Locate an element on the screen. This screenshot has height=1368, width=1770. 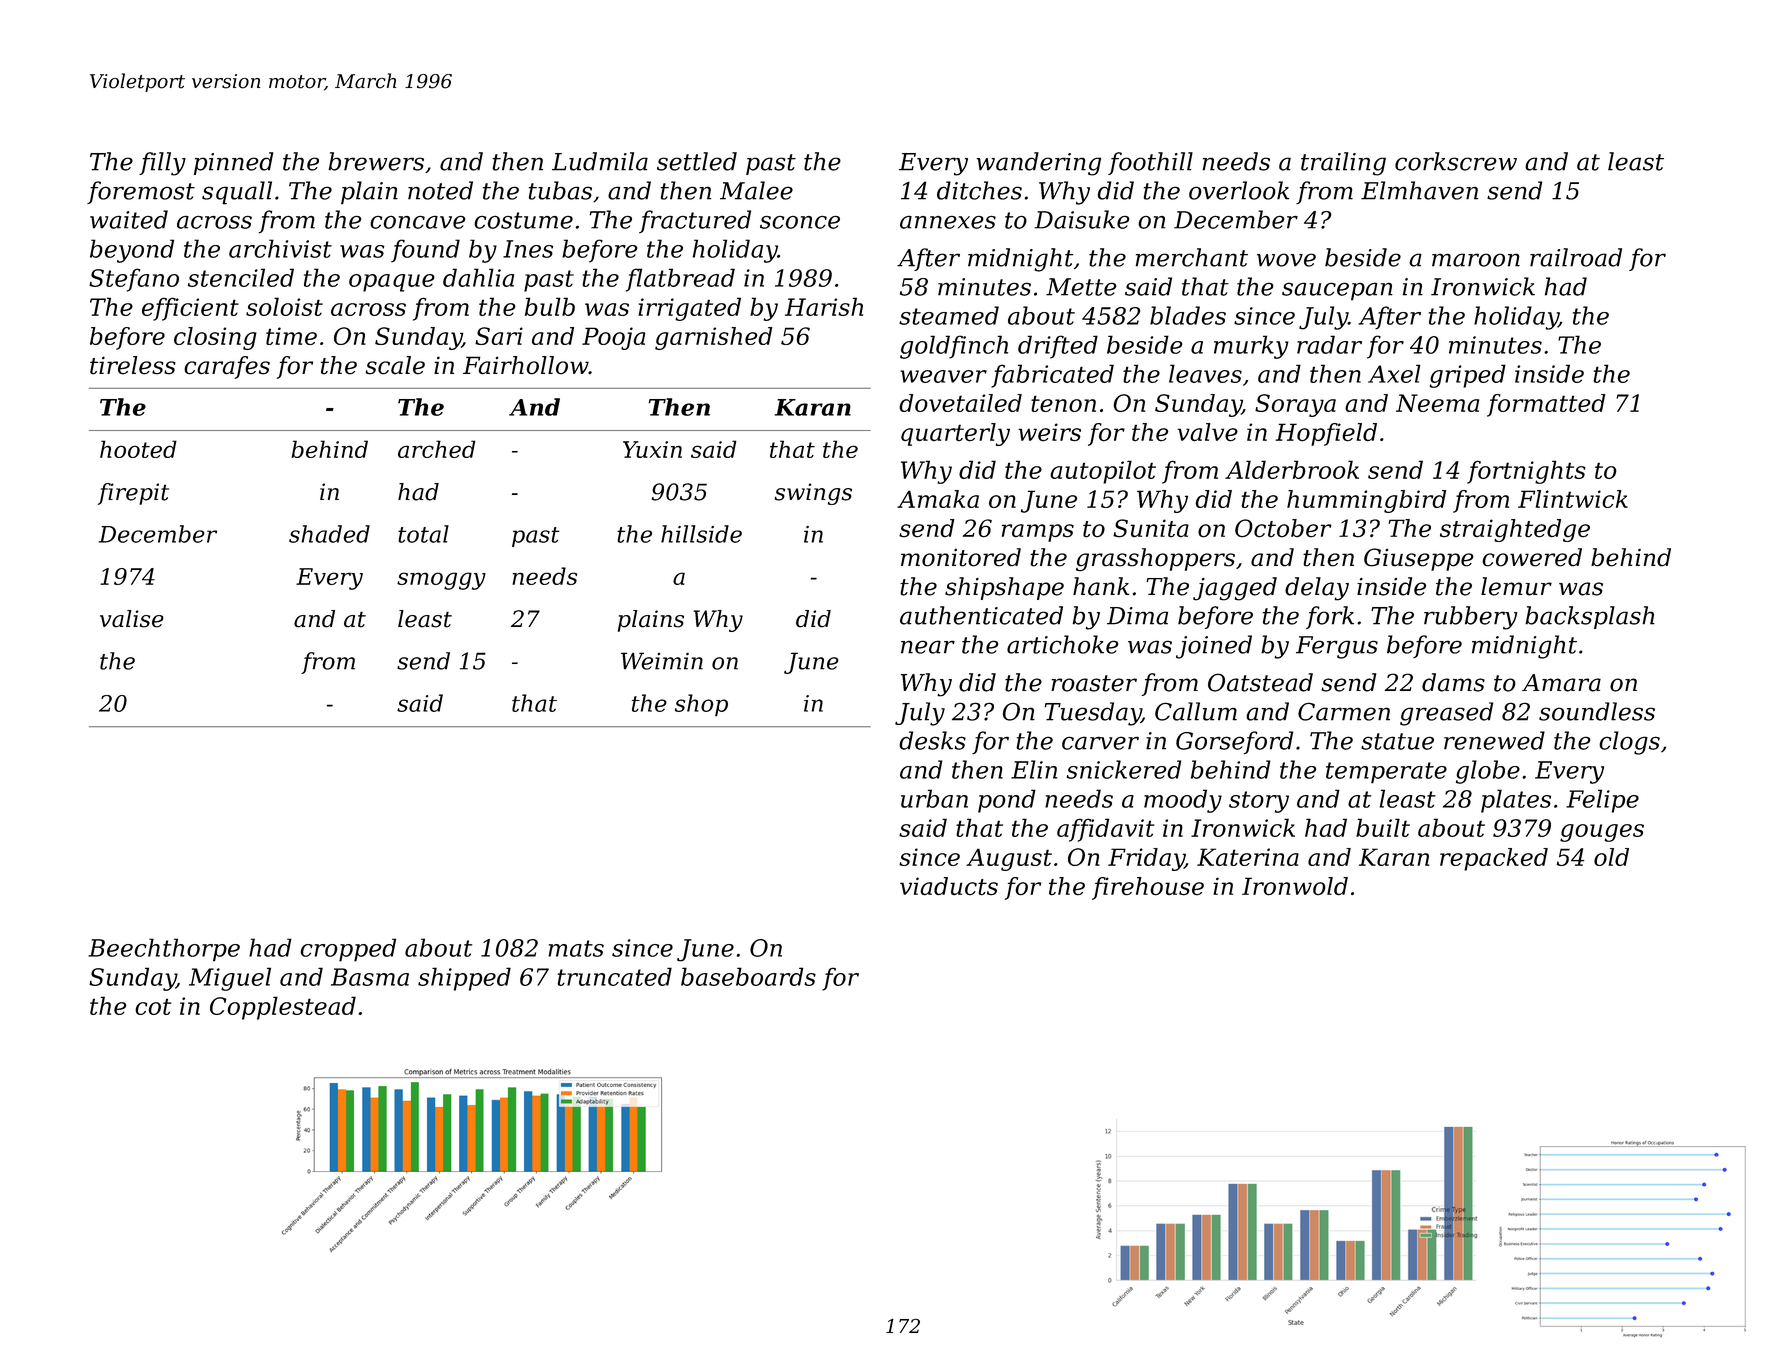
shipshape is located at coordinates (1004, 588).
